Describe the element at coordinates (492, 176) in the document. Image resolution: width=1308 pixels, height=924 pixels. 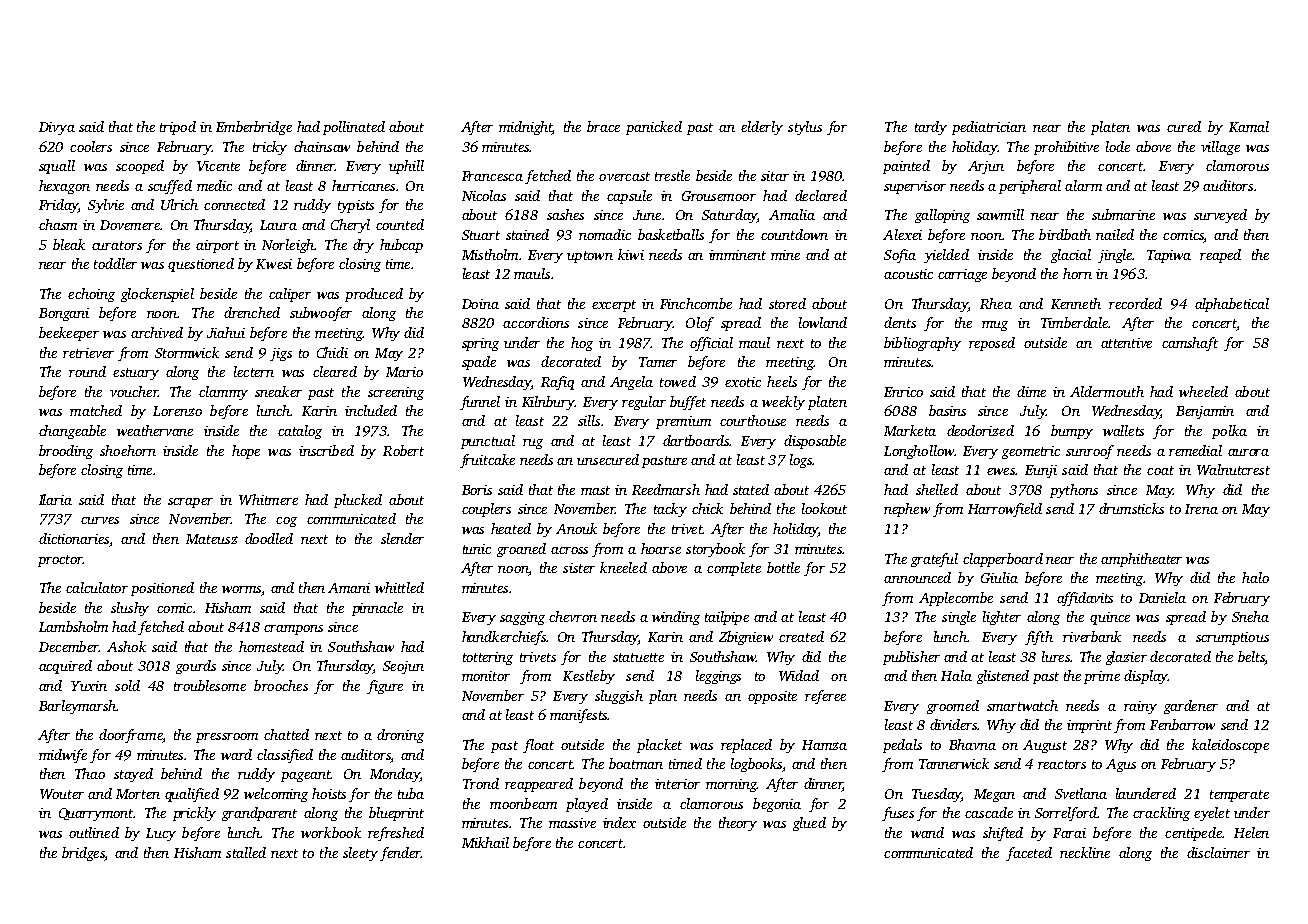
I see `Francesca` at that location.
